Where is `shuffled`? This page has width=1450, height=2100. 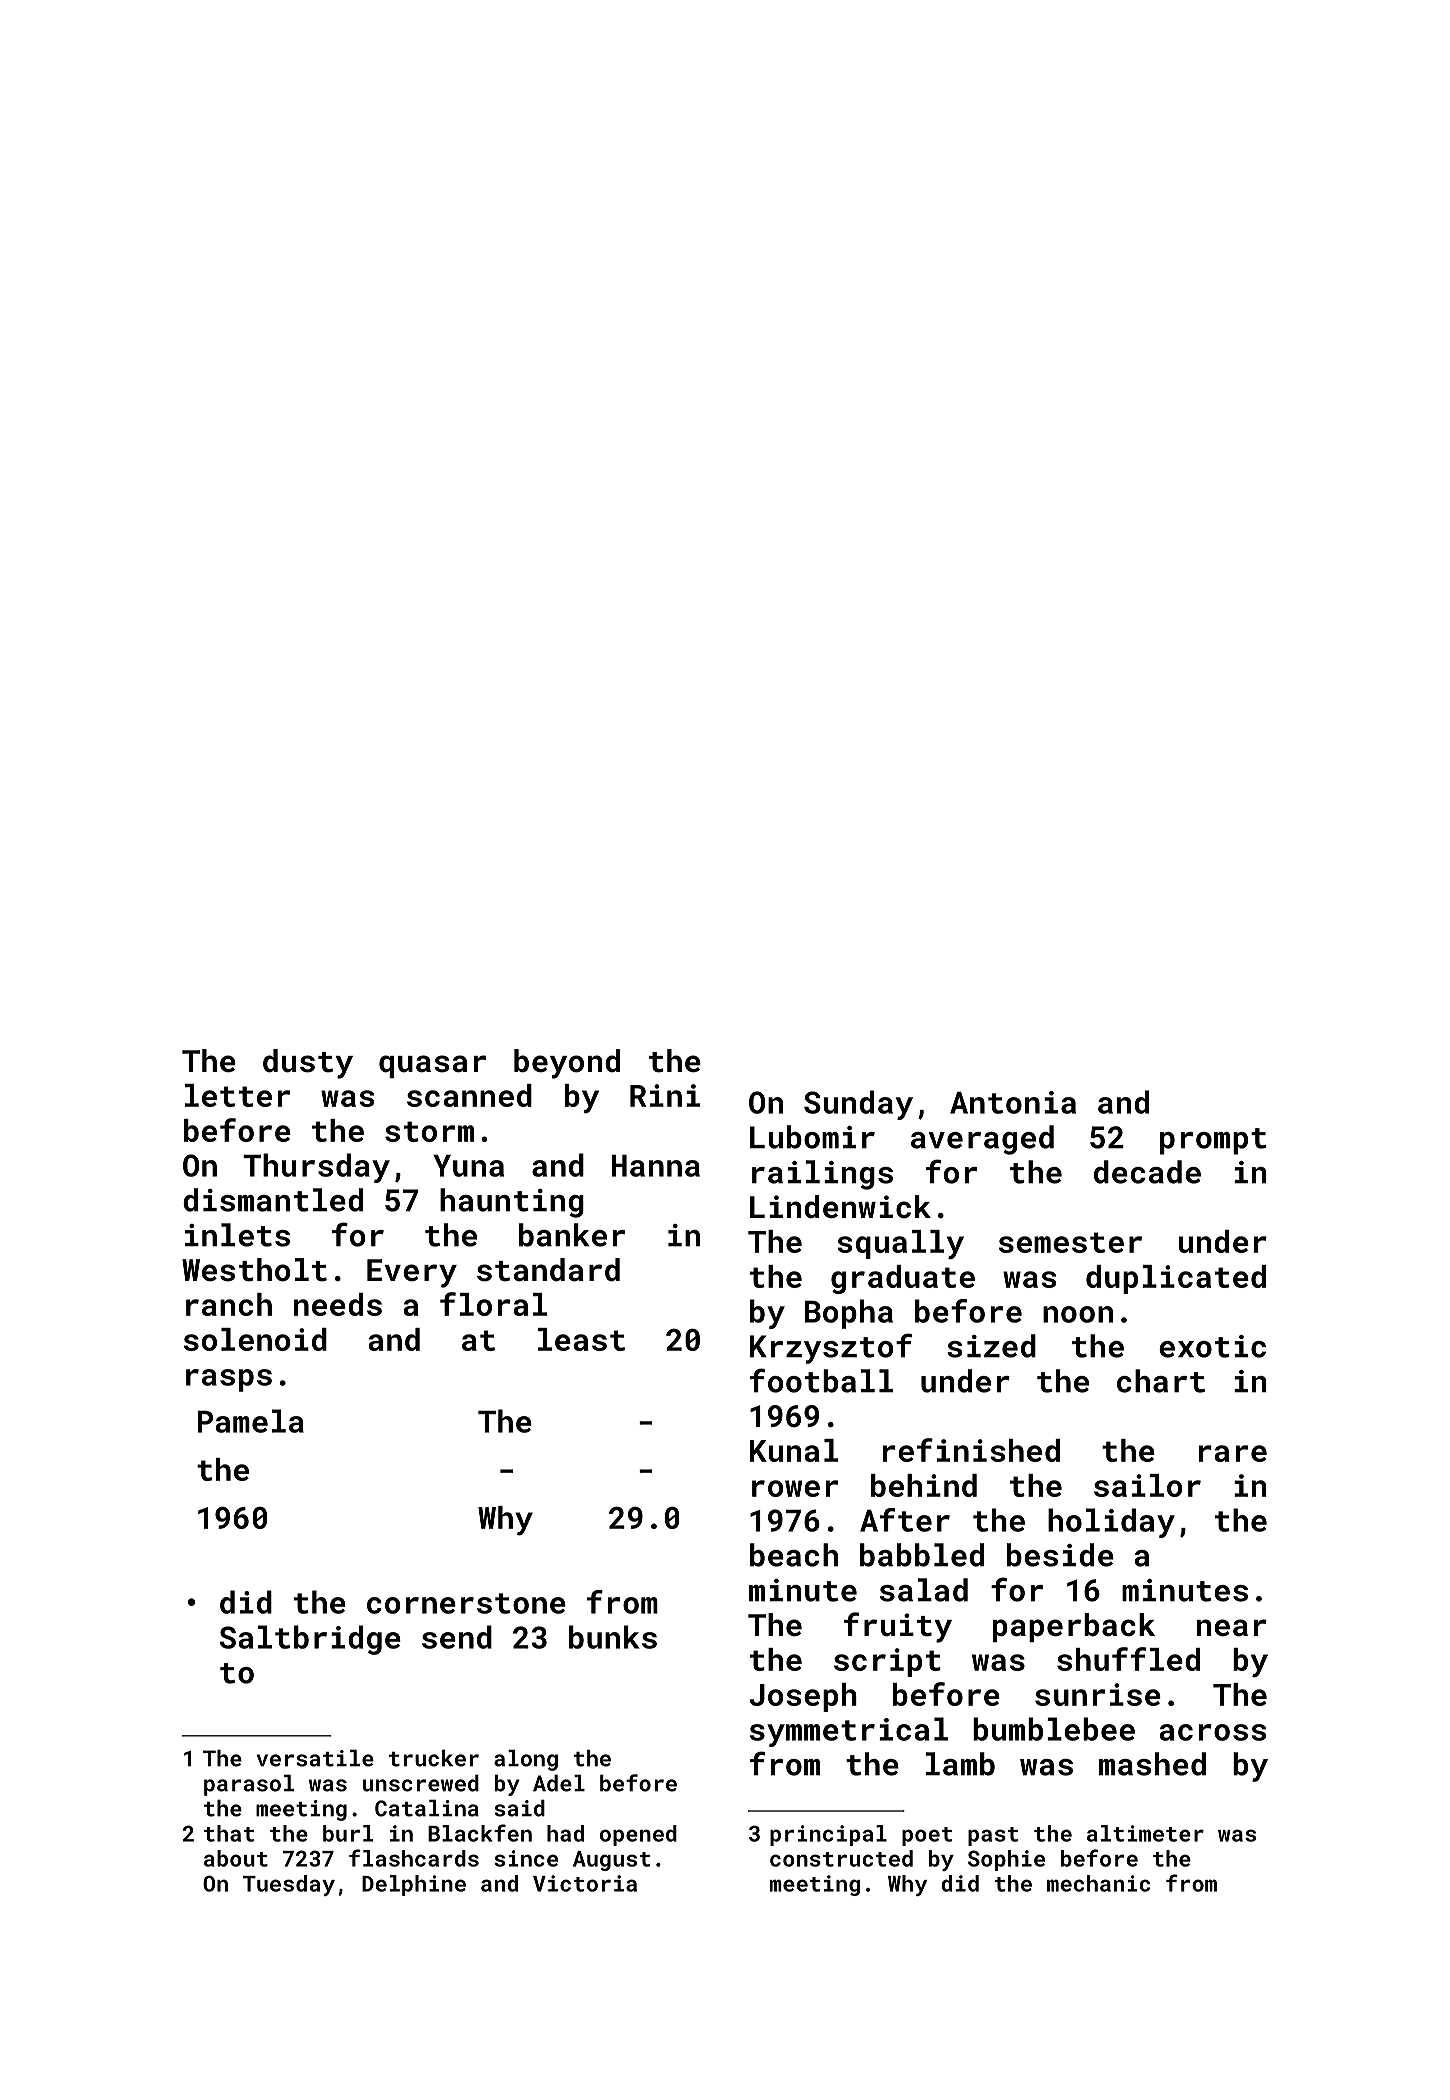 shuffled is located at coordinates (1128, 1659).
